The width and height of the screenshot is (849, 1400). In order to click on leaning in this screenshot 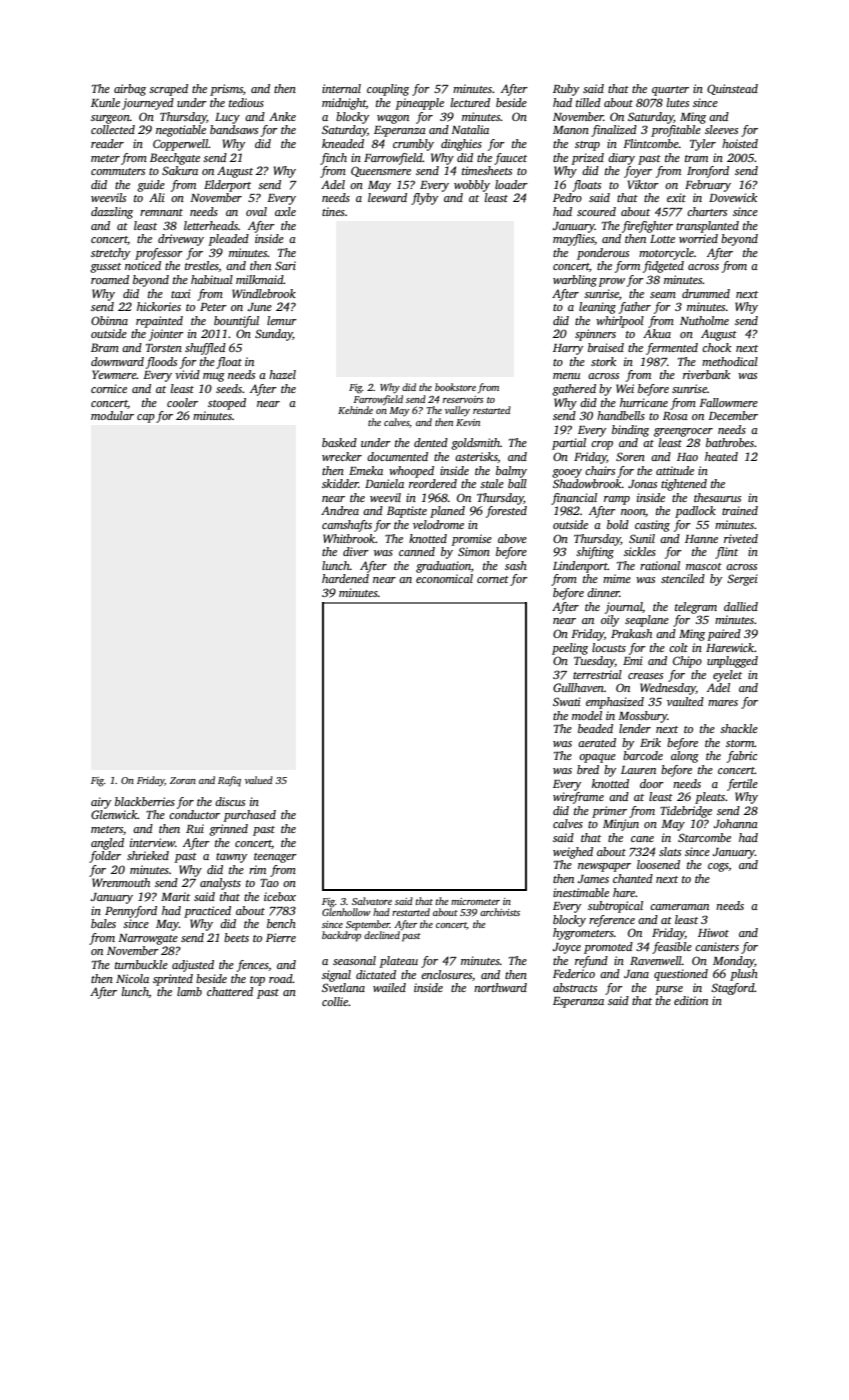, I will do `click(597, 308)`.
